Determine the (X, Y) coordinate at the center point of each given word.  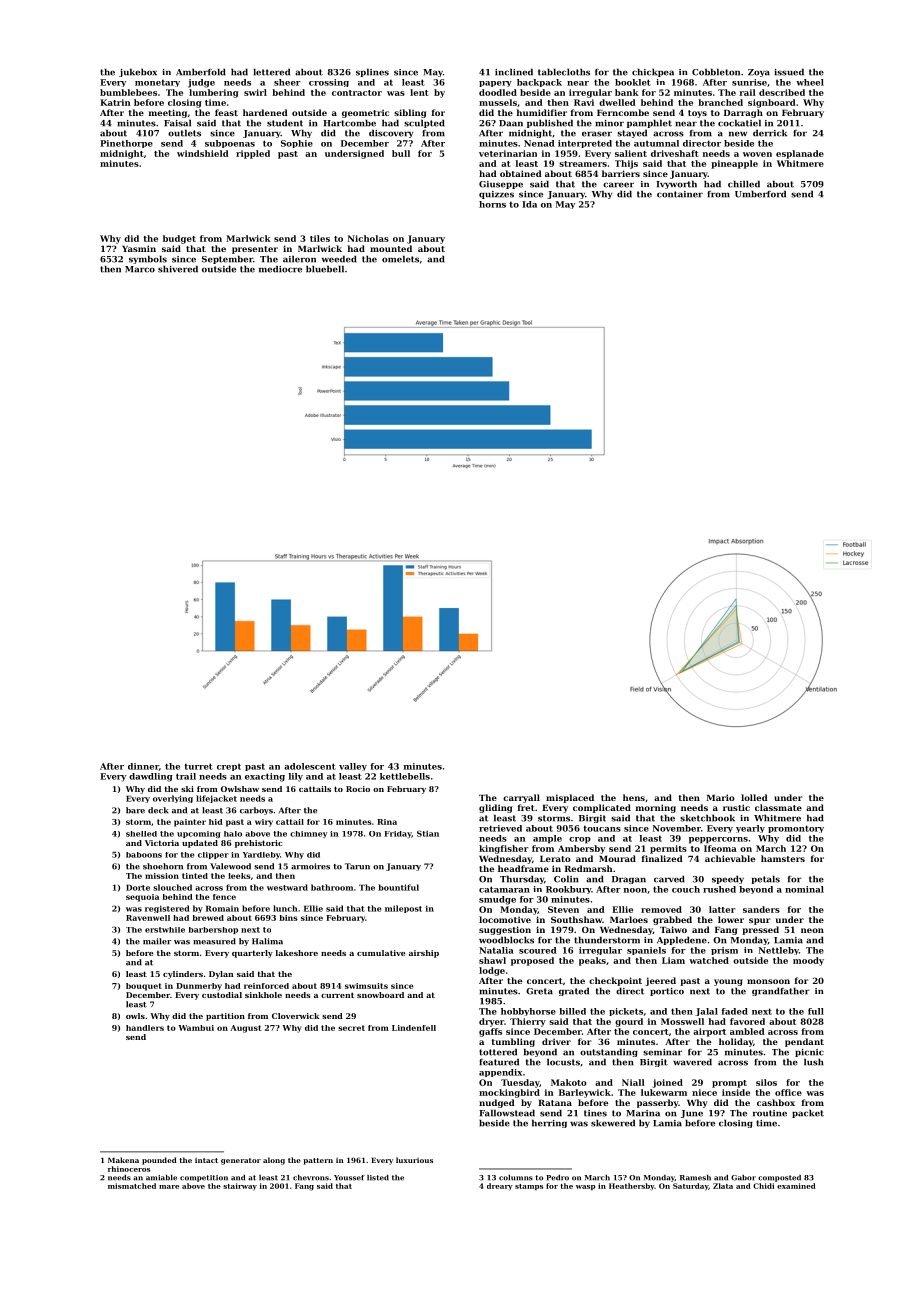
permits (668, 849)
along (274, 1161)
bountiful (398, 887)
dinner (143, 766)
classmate (778, 807)
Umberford (760, 194)
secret (351, 1028)
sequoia (142, 898)
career (618, 185)
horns (492, 204)
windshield (203, 153)
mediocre (280, 269)
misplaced (570, 798)
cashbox (776, 1102)
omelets (400, 259)
